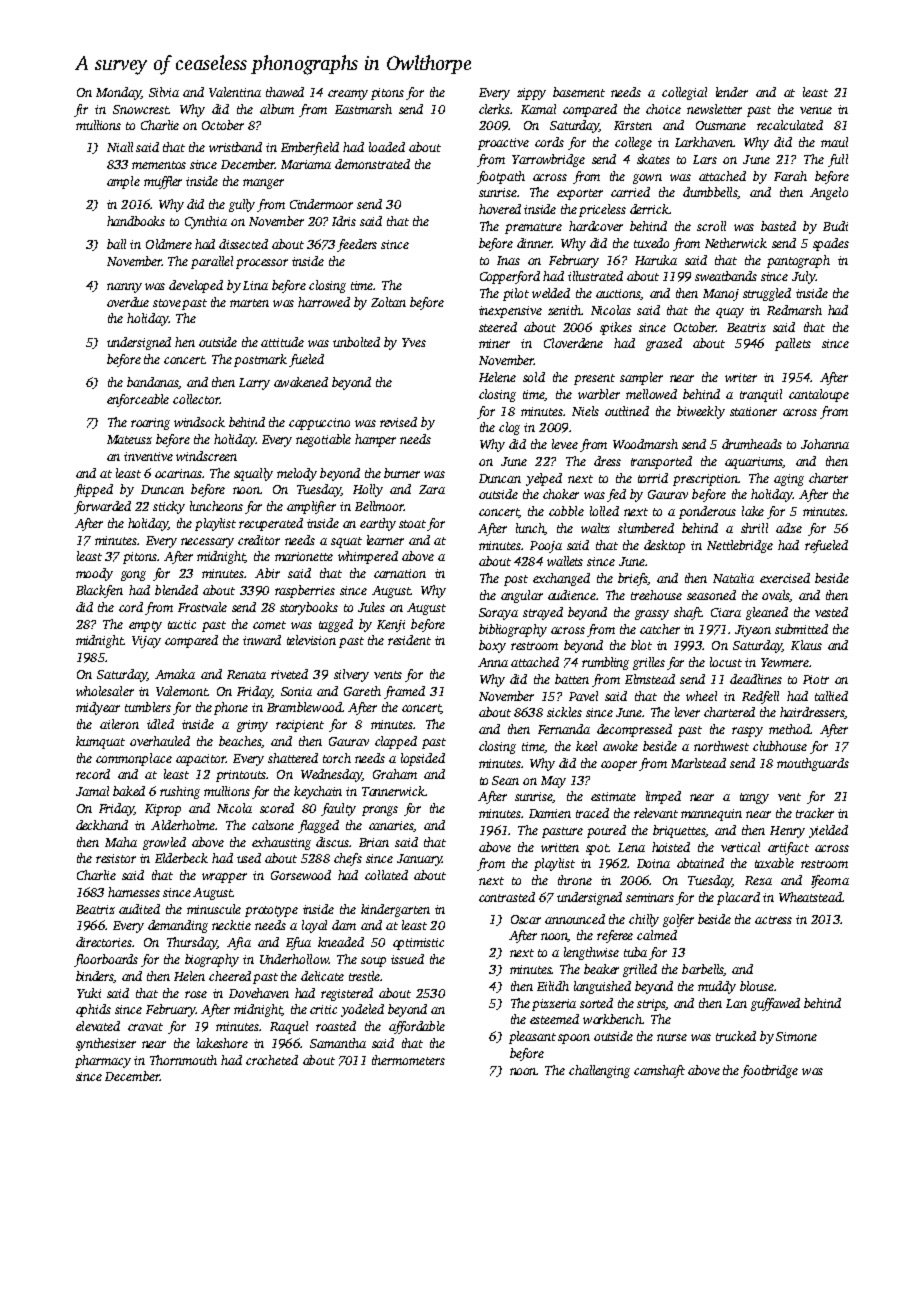 The height and width of the screenshot is (1308, 924). I want to click on quay, so click(730, 313).
